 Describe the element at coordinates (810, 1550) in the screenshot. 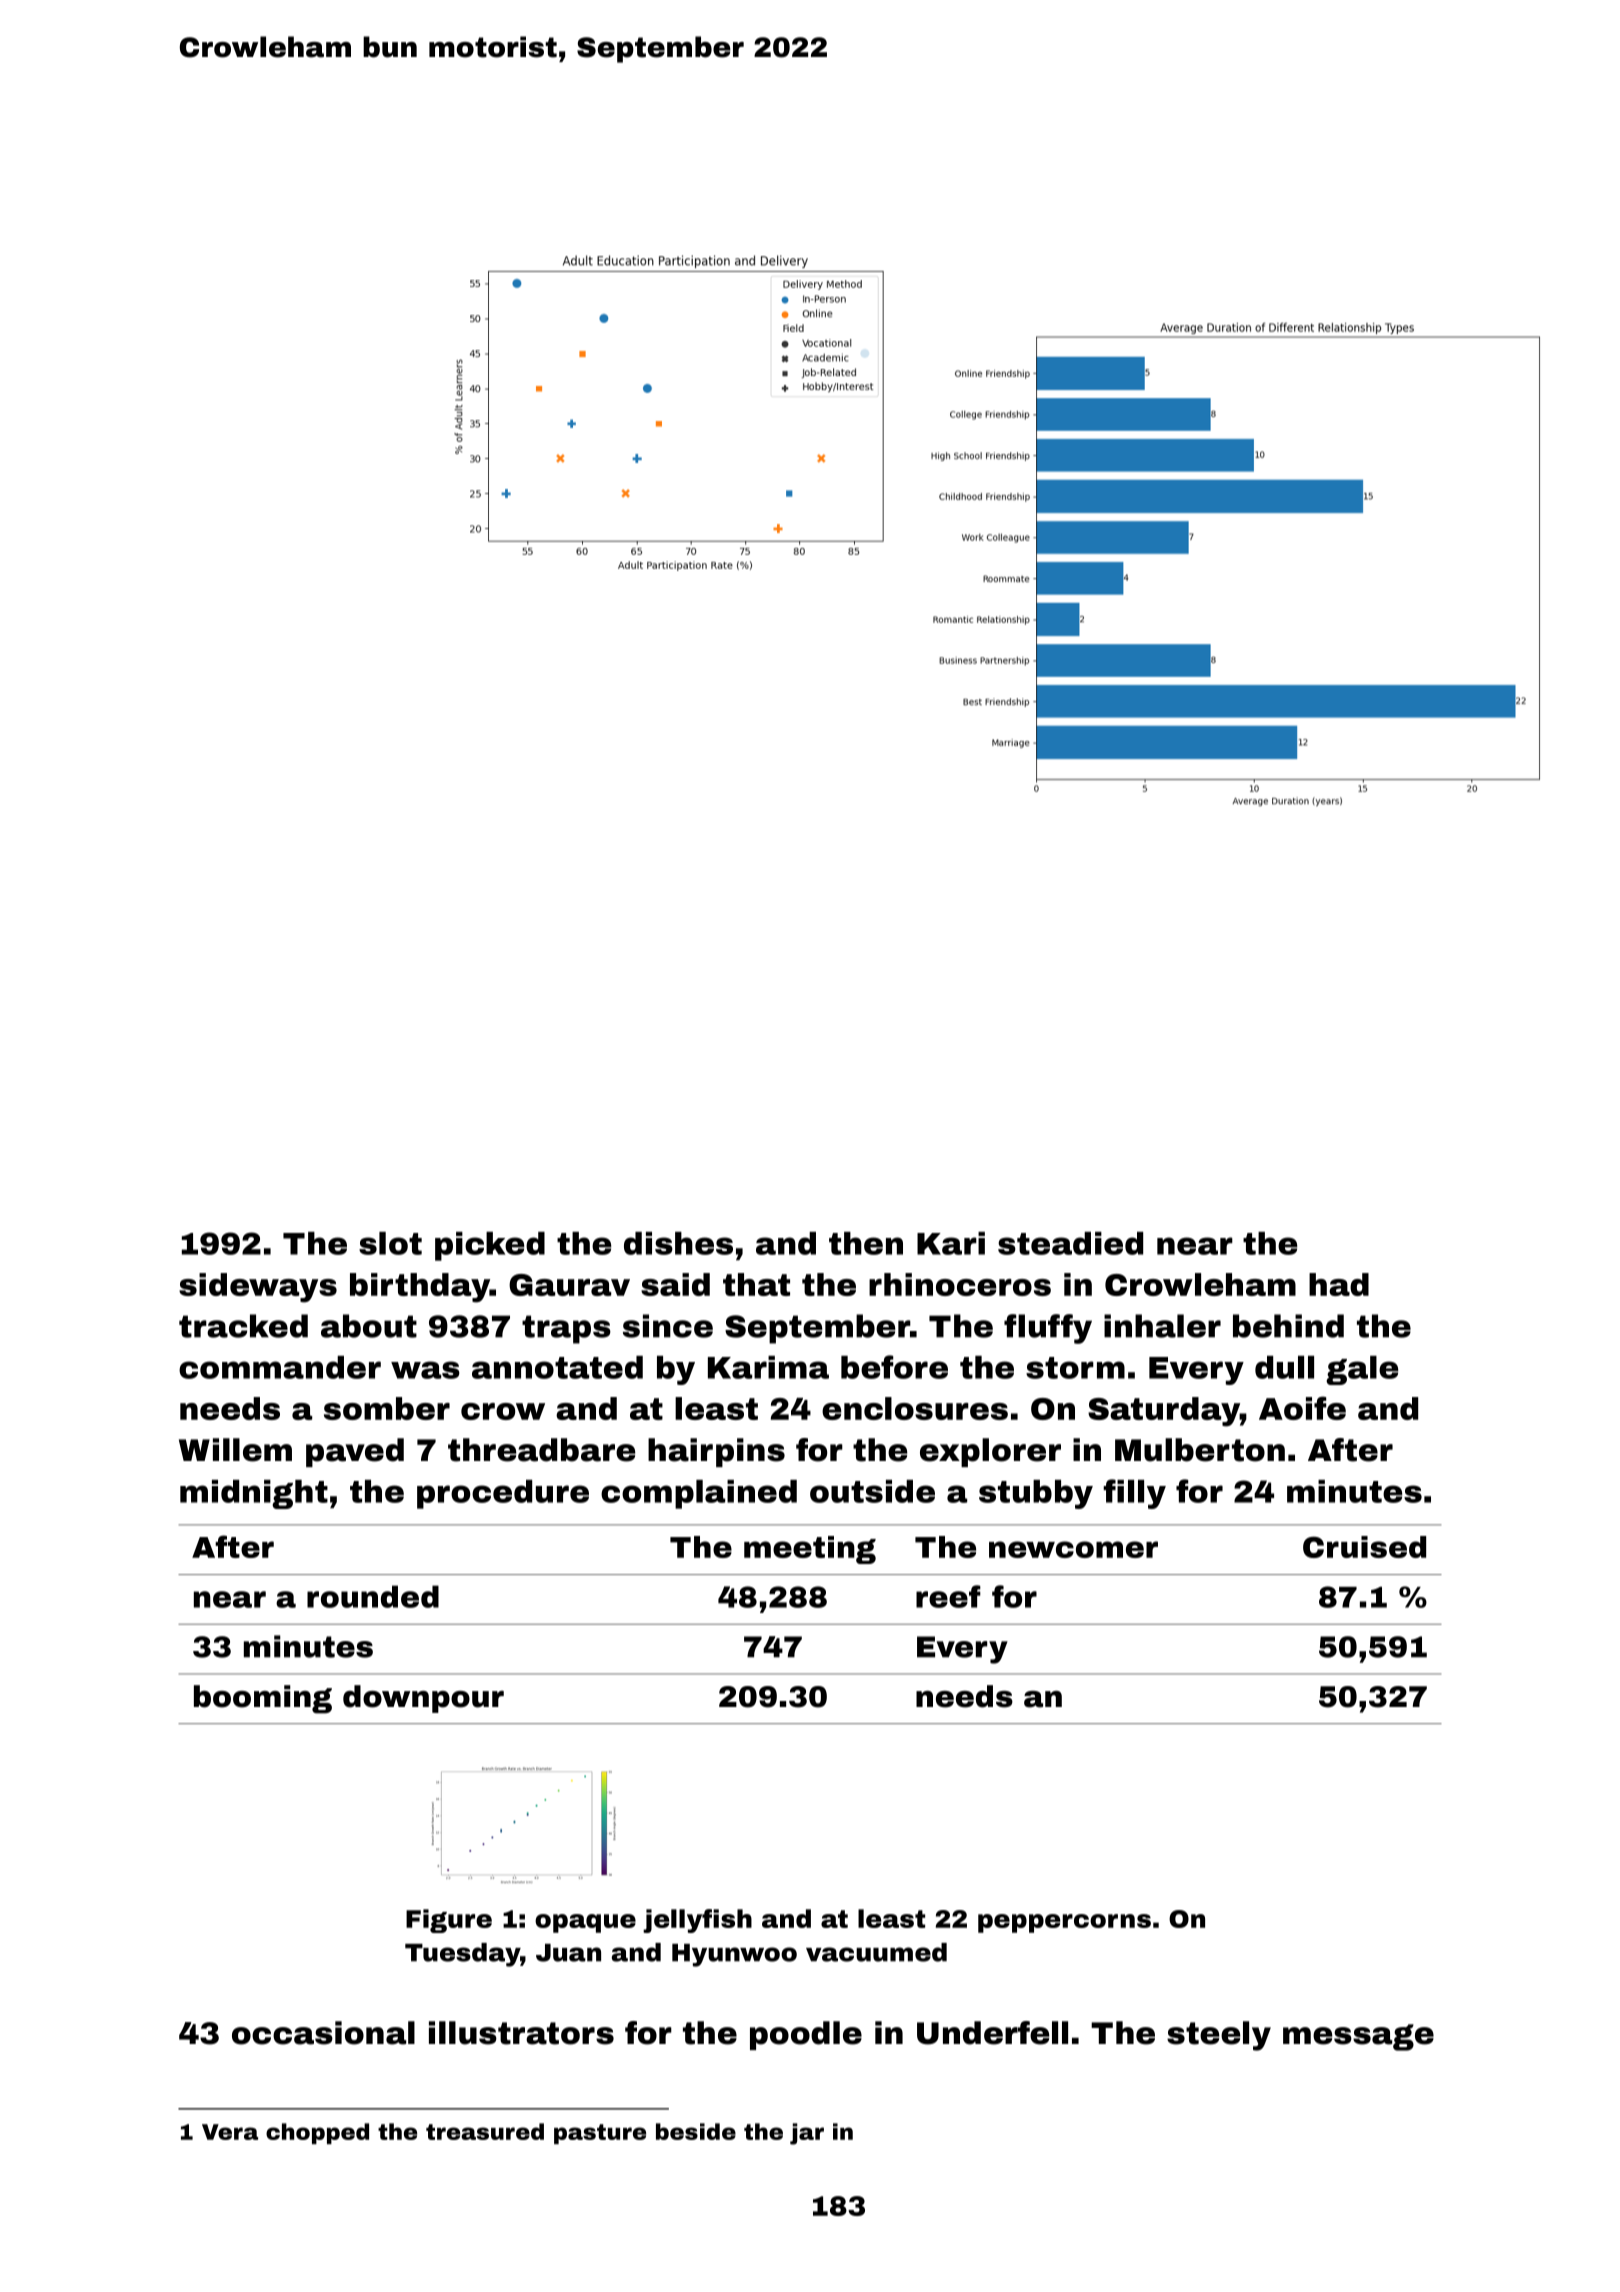

I see `meeting` at that location.
